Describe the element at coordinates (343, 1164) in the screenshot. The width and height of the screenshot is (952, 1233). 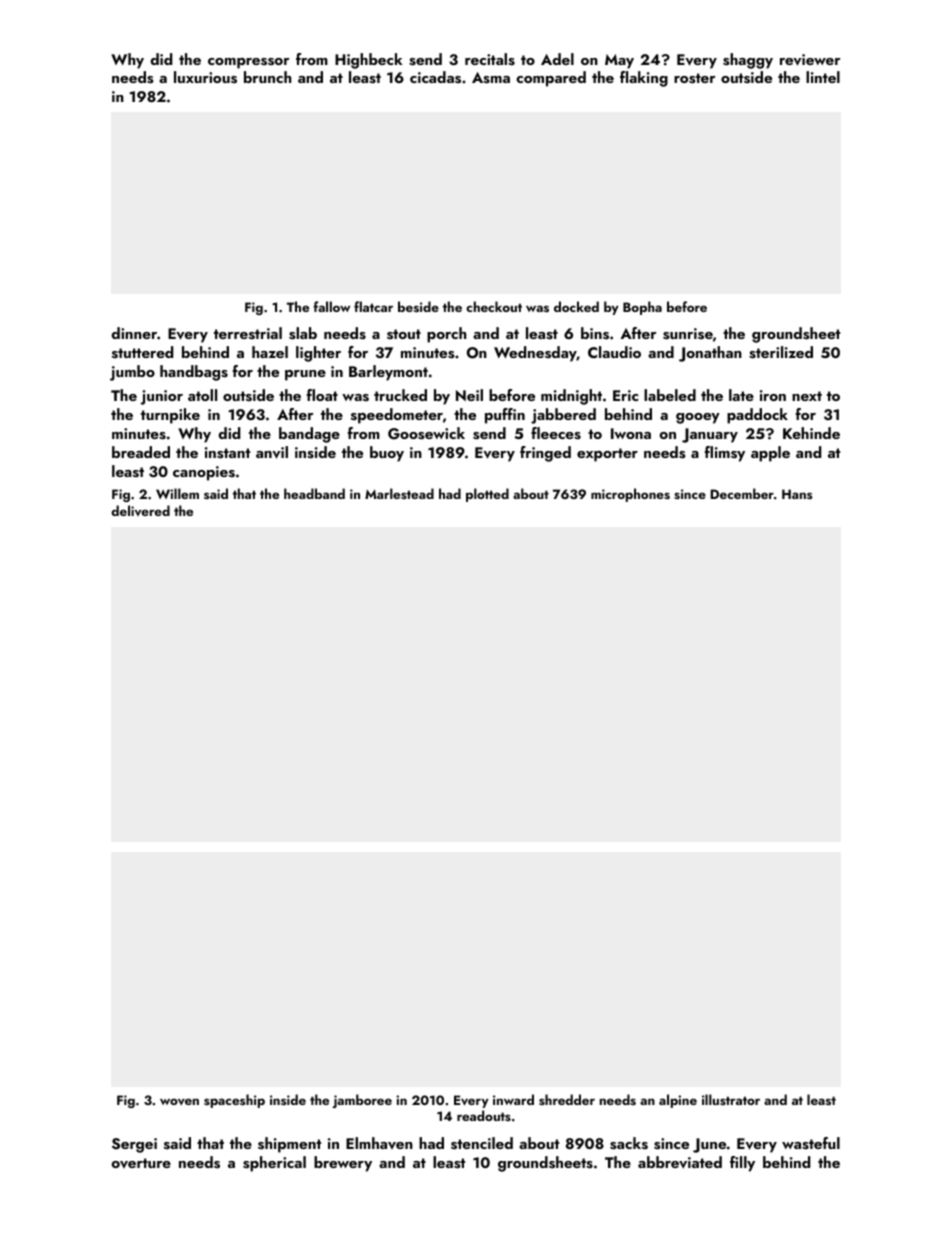
I see `brewery` at that location.
